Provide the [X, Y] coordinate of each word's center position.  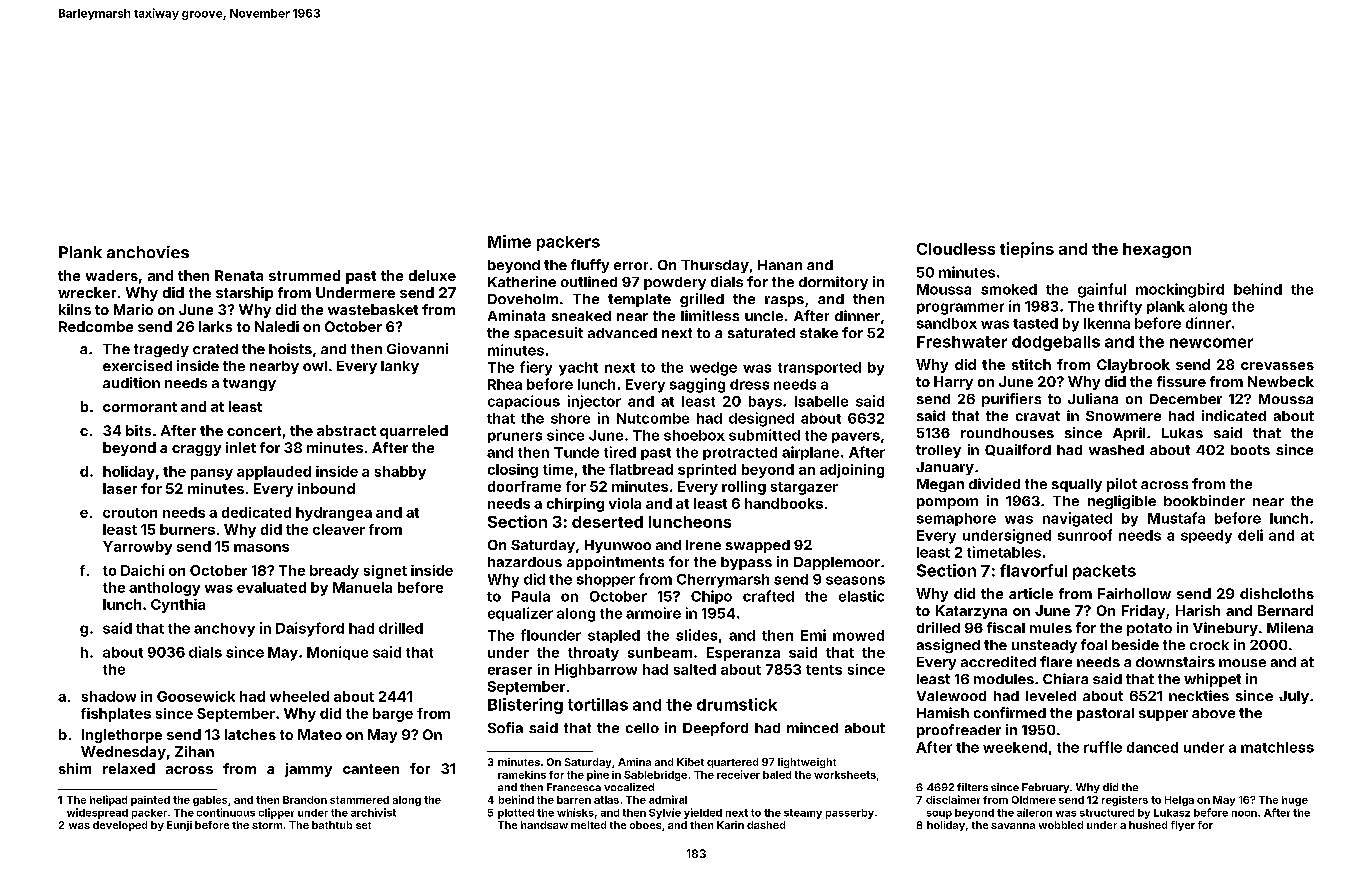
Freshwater [962, 342]
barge [393, 715]
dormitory [833, 283]
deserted [607, 522]
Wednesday [123, 753]
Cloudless [956, 249]
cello [642, 728]
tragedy [161, 350]
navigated [1077, 519]
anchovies [148, 252]
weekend [1015, 747]
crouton [130, 513]
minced [812, 727]
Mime [509, 241]
